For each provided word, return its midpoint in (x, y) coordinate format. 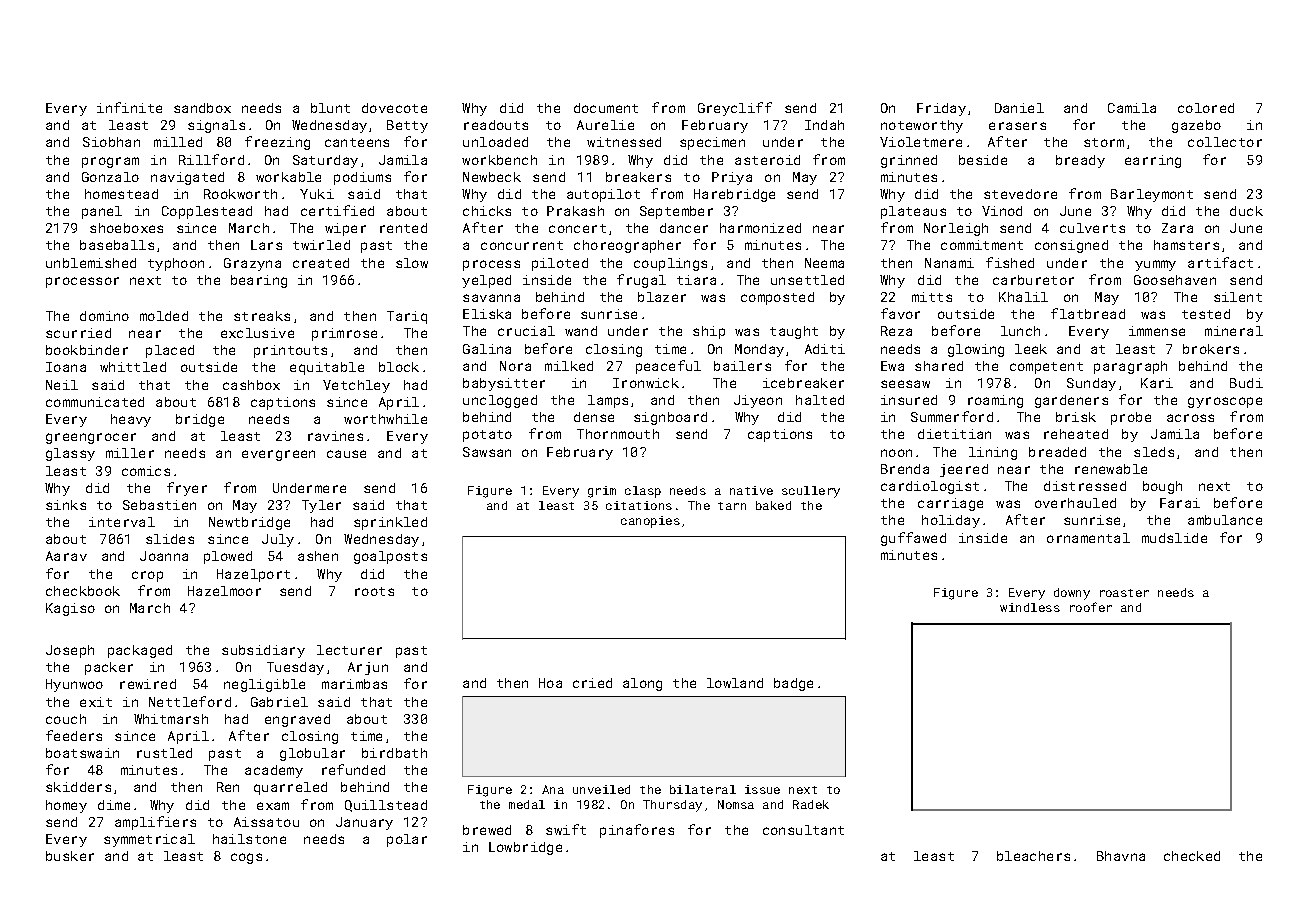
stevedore (1020, 194)
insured (909, 400)
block (399, 367)
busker (70, 856)
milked (569, 366)
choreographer (627, 246)
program (110, 162)
